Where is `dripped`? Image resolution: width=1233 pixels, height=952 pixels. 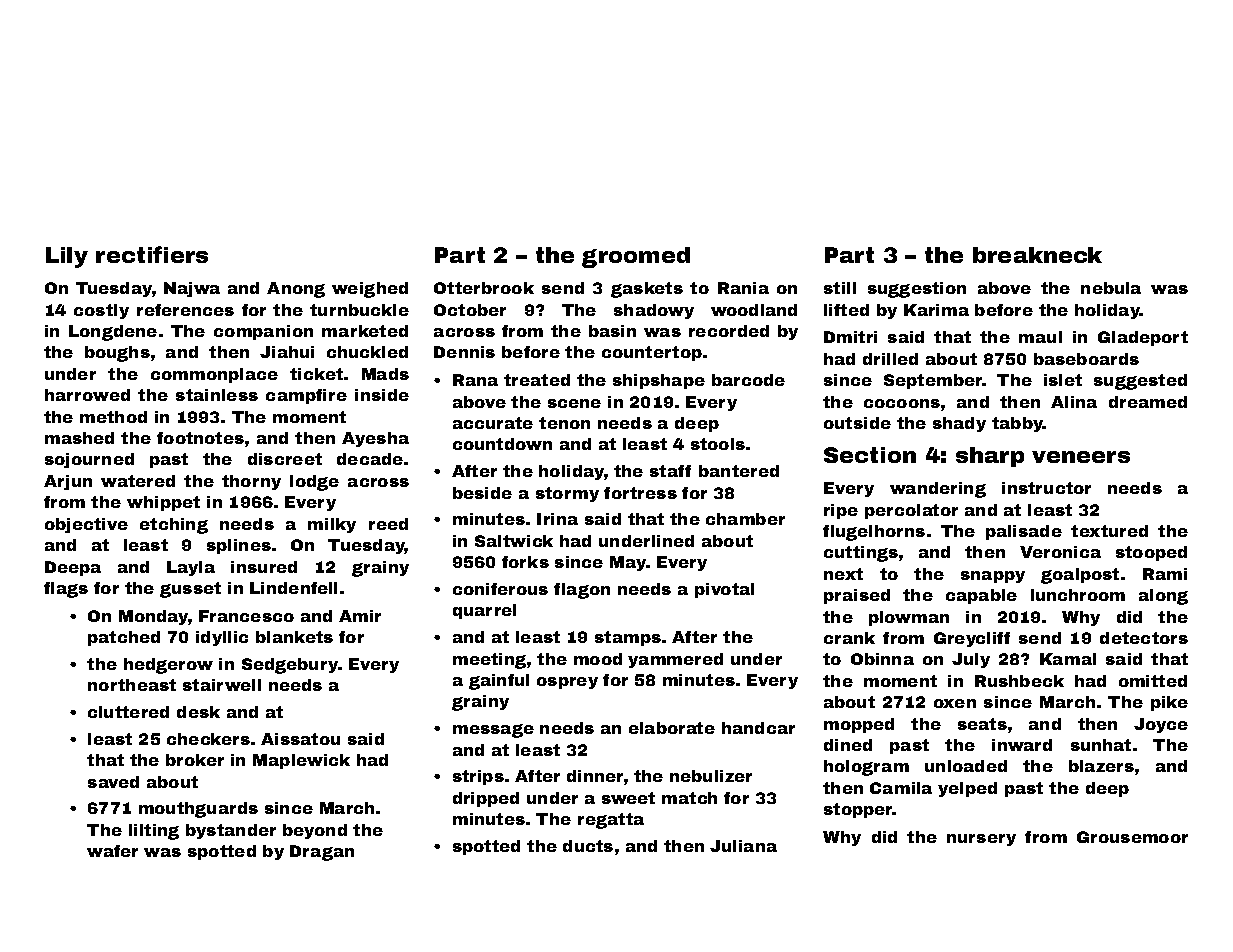
dripped is located at coordinates (486, 799).
